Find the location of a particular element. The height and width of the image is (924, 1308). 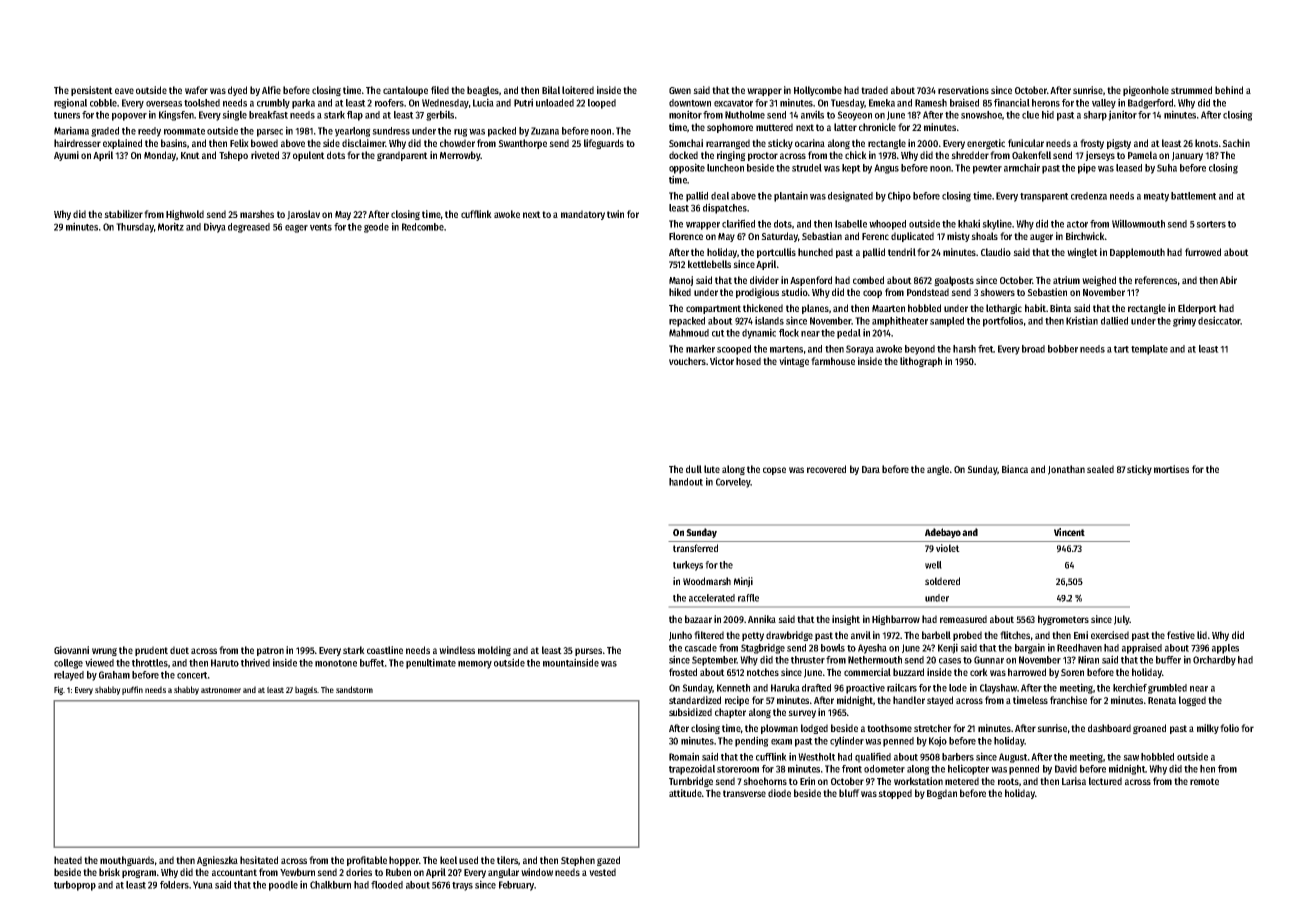

purses is located at coordinates (588, 652).
